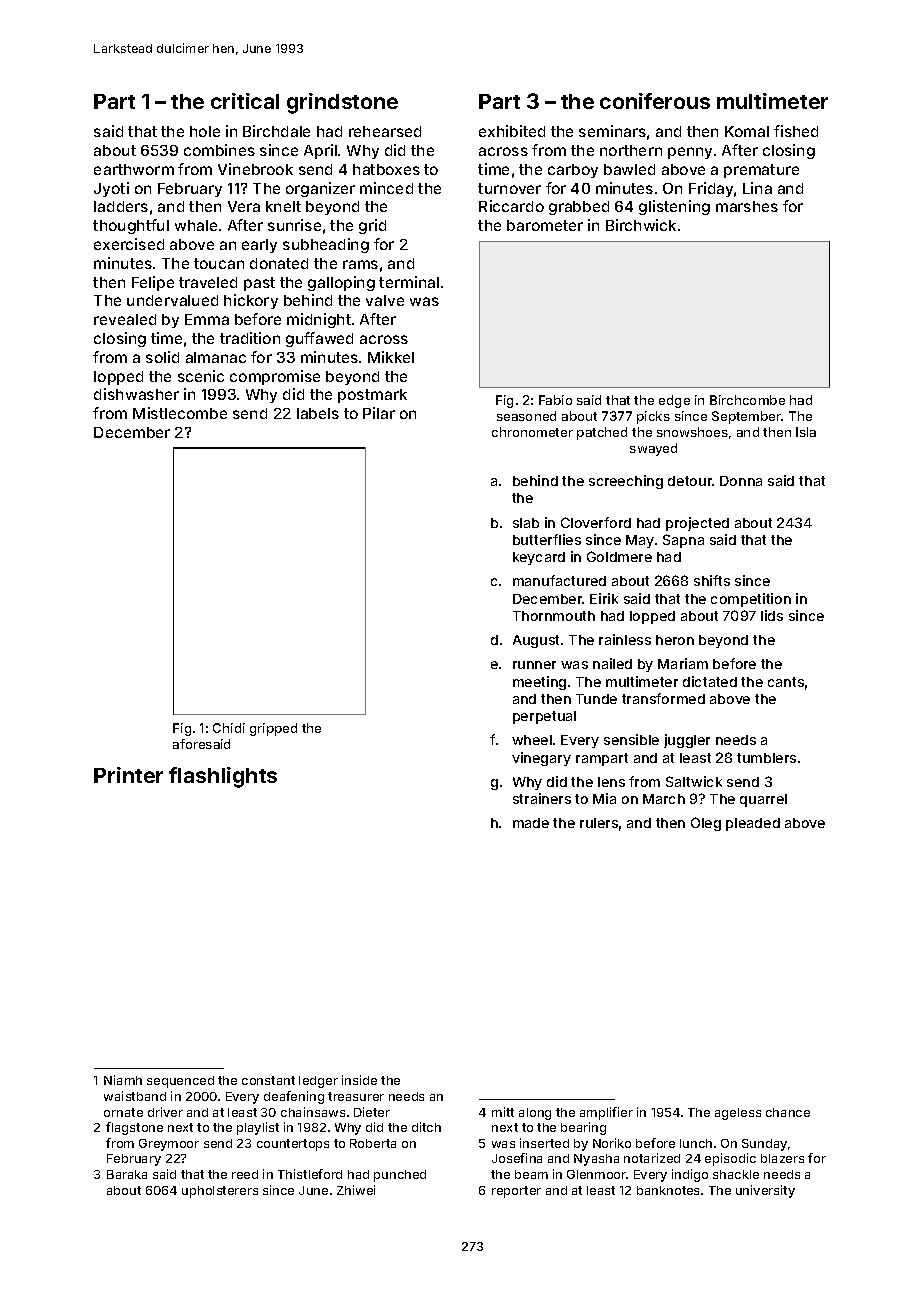  Describe the element at coordinates (536, 641) in the page. I see `August` at that location.
